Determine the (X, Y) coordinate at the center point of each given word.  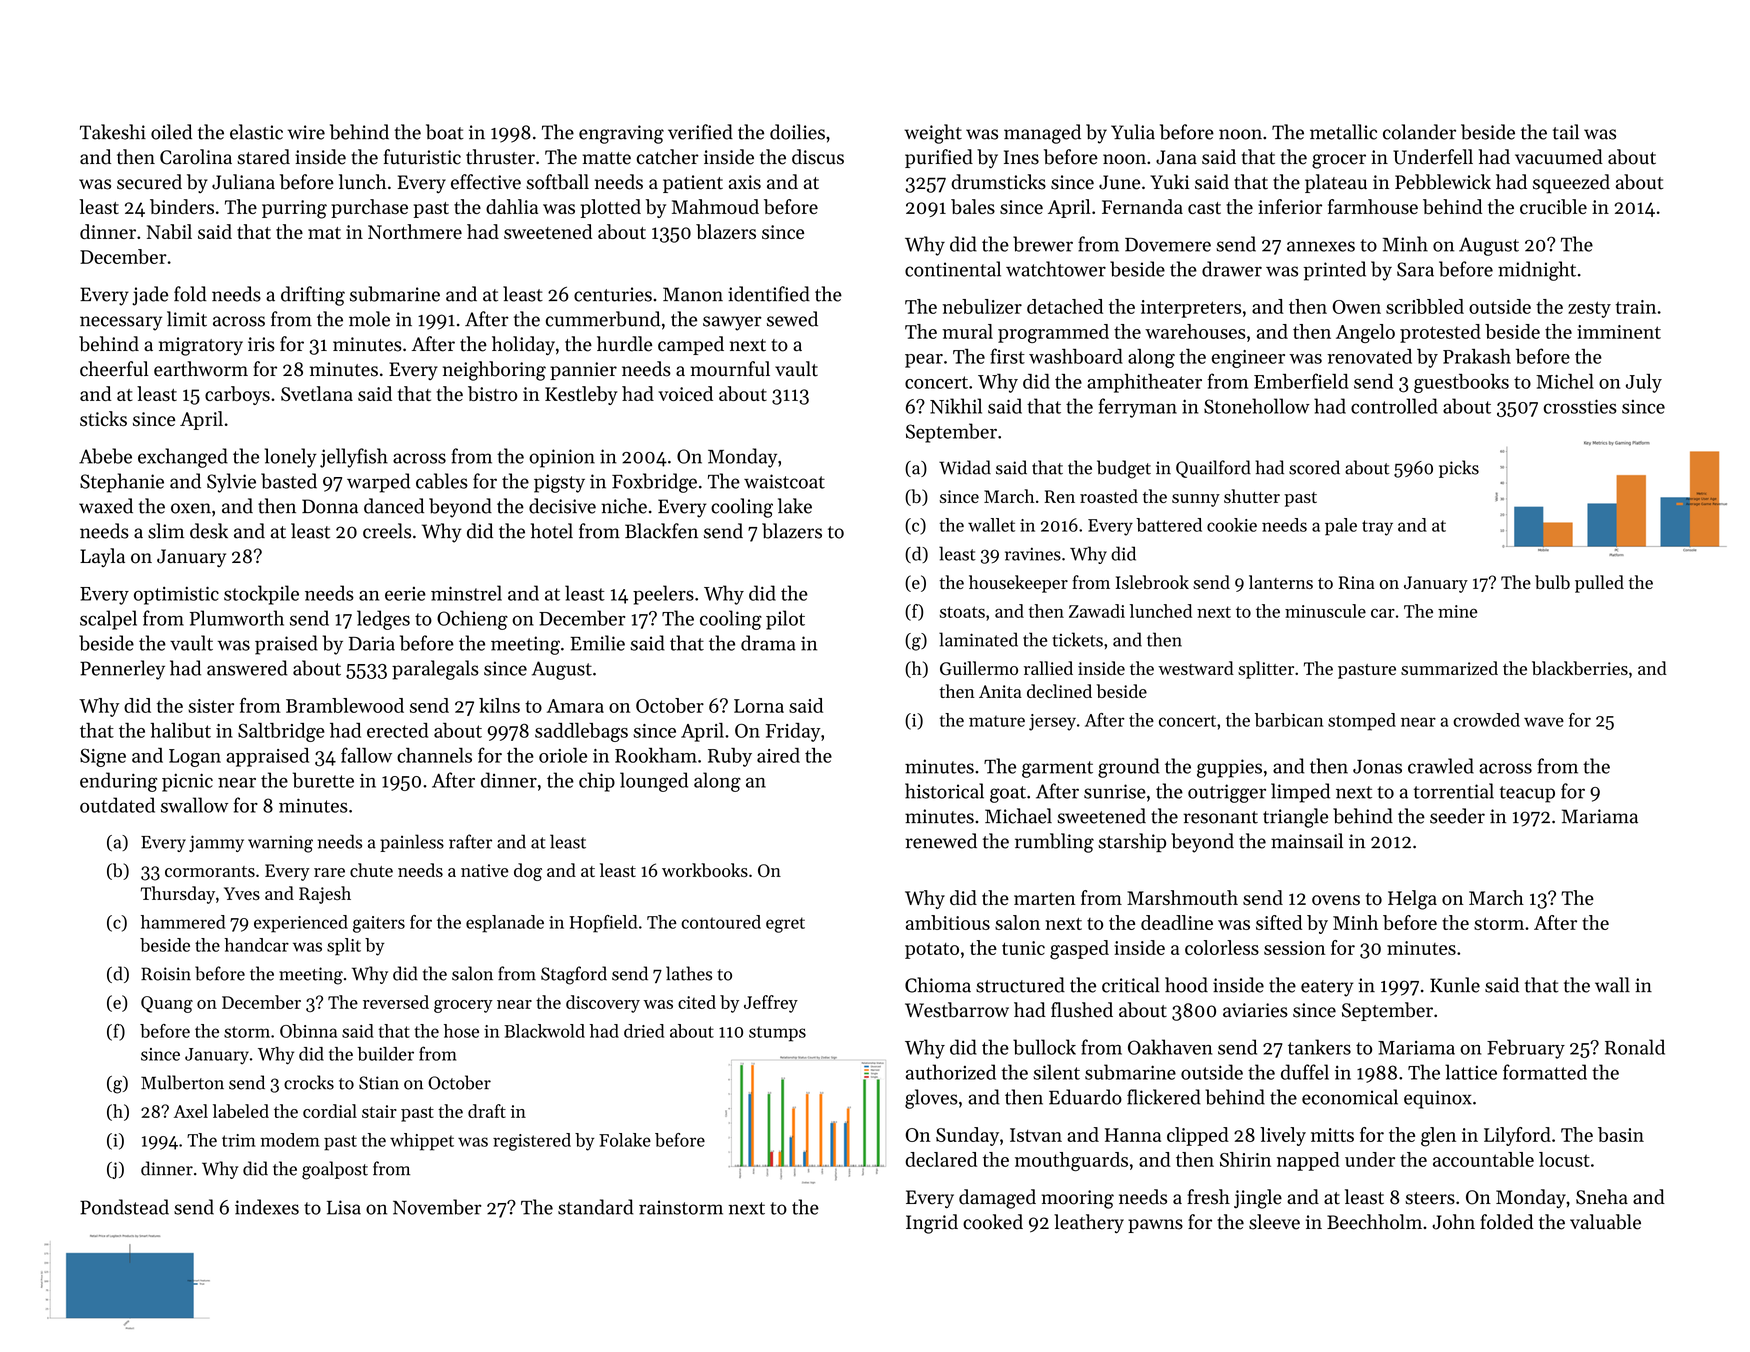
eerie (405, 594)
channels (434, 755)
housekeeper (1018, 584)
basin (1621, 1134)
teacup (1527, 794)
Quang (167, 1004)
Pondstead (124, 1207)
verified (700, 132)
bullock (1044, 1047)
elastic (256, 132)
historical (944, 791)
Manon (693, 294)
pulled (1599, 584)
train (1636, 307)
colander (1419, 132)
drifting (313, 296)
